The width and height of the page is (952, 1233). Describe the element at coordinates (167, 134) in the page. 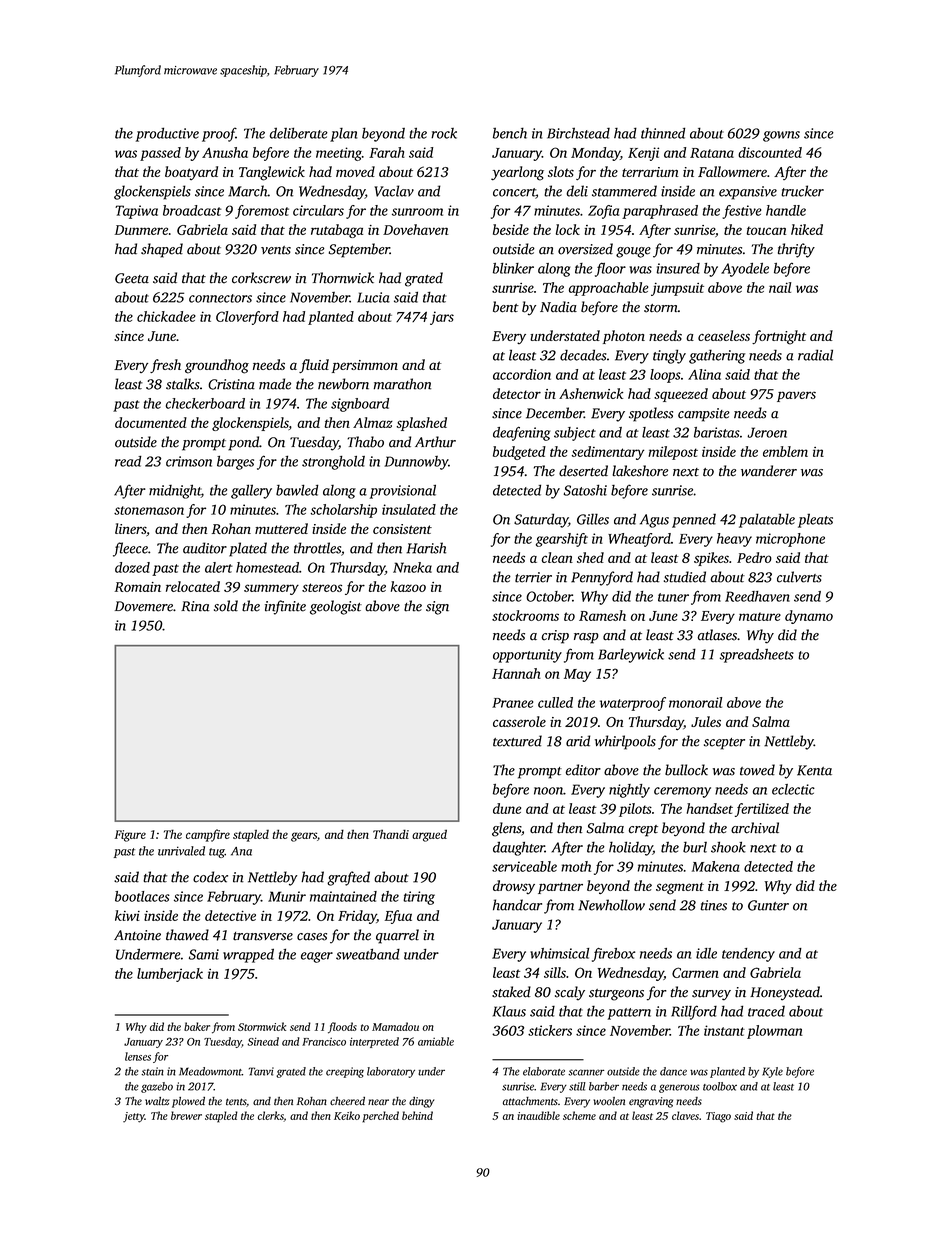

I see `productive` at that location.
